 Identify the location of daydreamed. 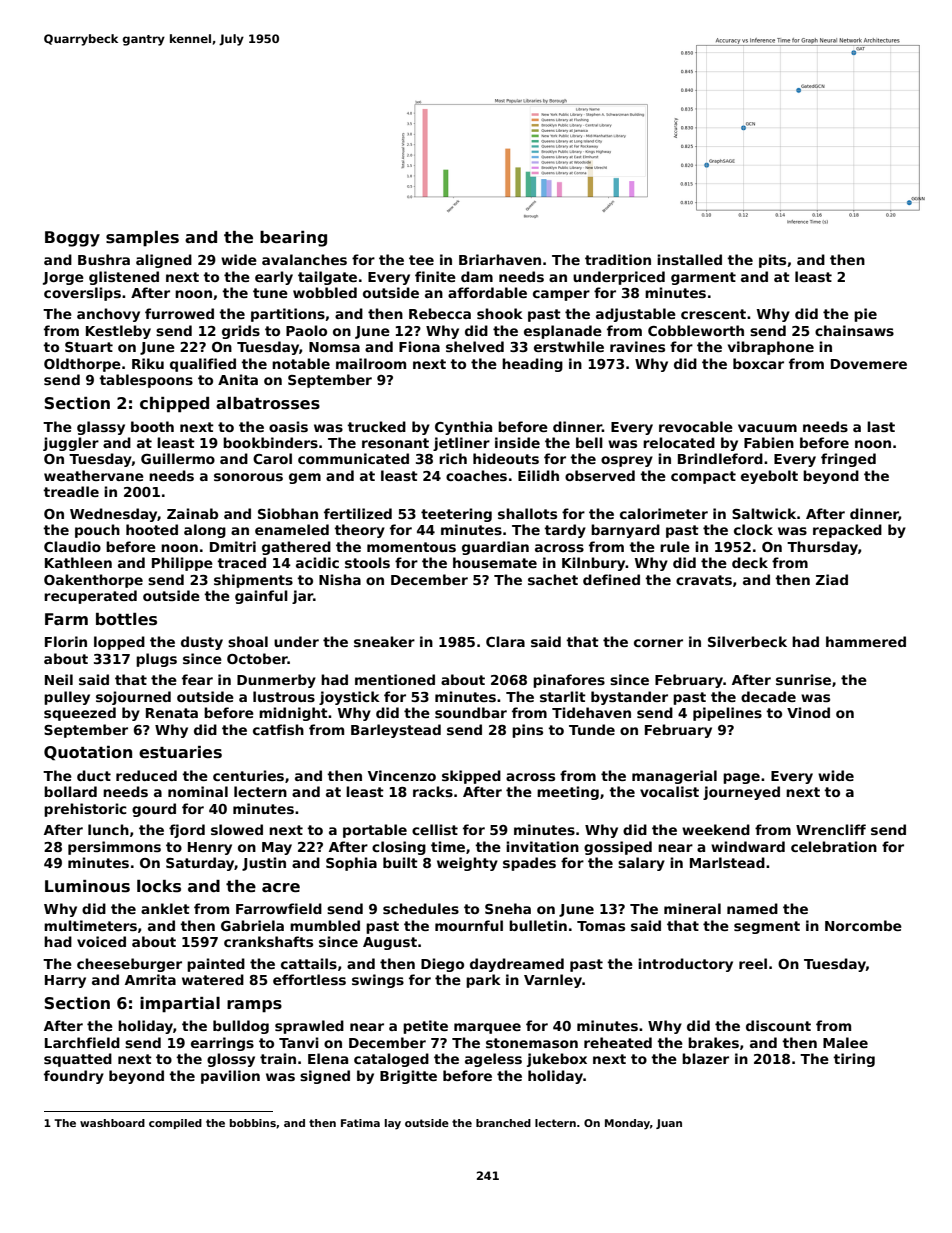
(517, 965).
